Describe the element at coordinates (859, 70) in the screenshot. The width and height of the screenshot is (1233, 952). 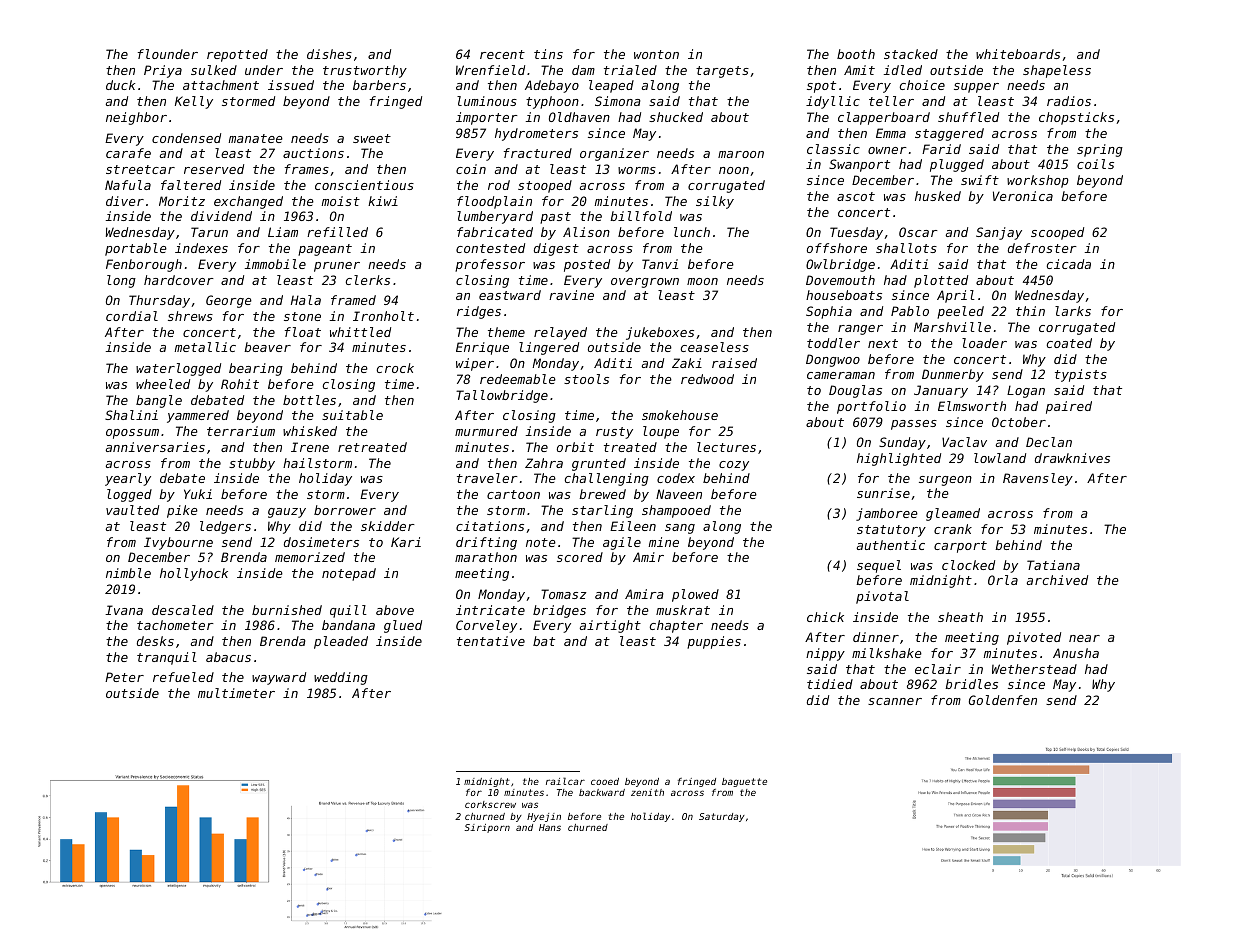
I see `Amit` at that location.
